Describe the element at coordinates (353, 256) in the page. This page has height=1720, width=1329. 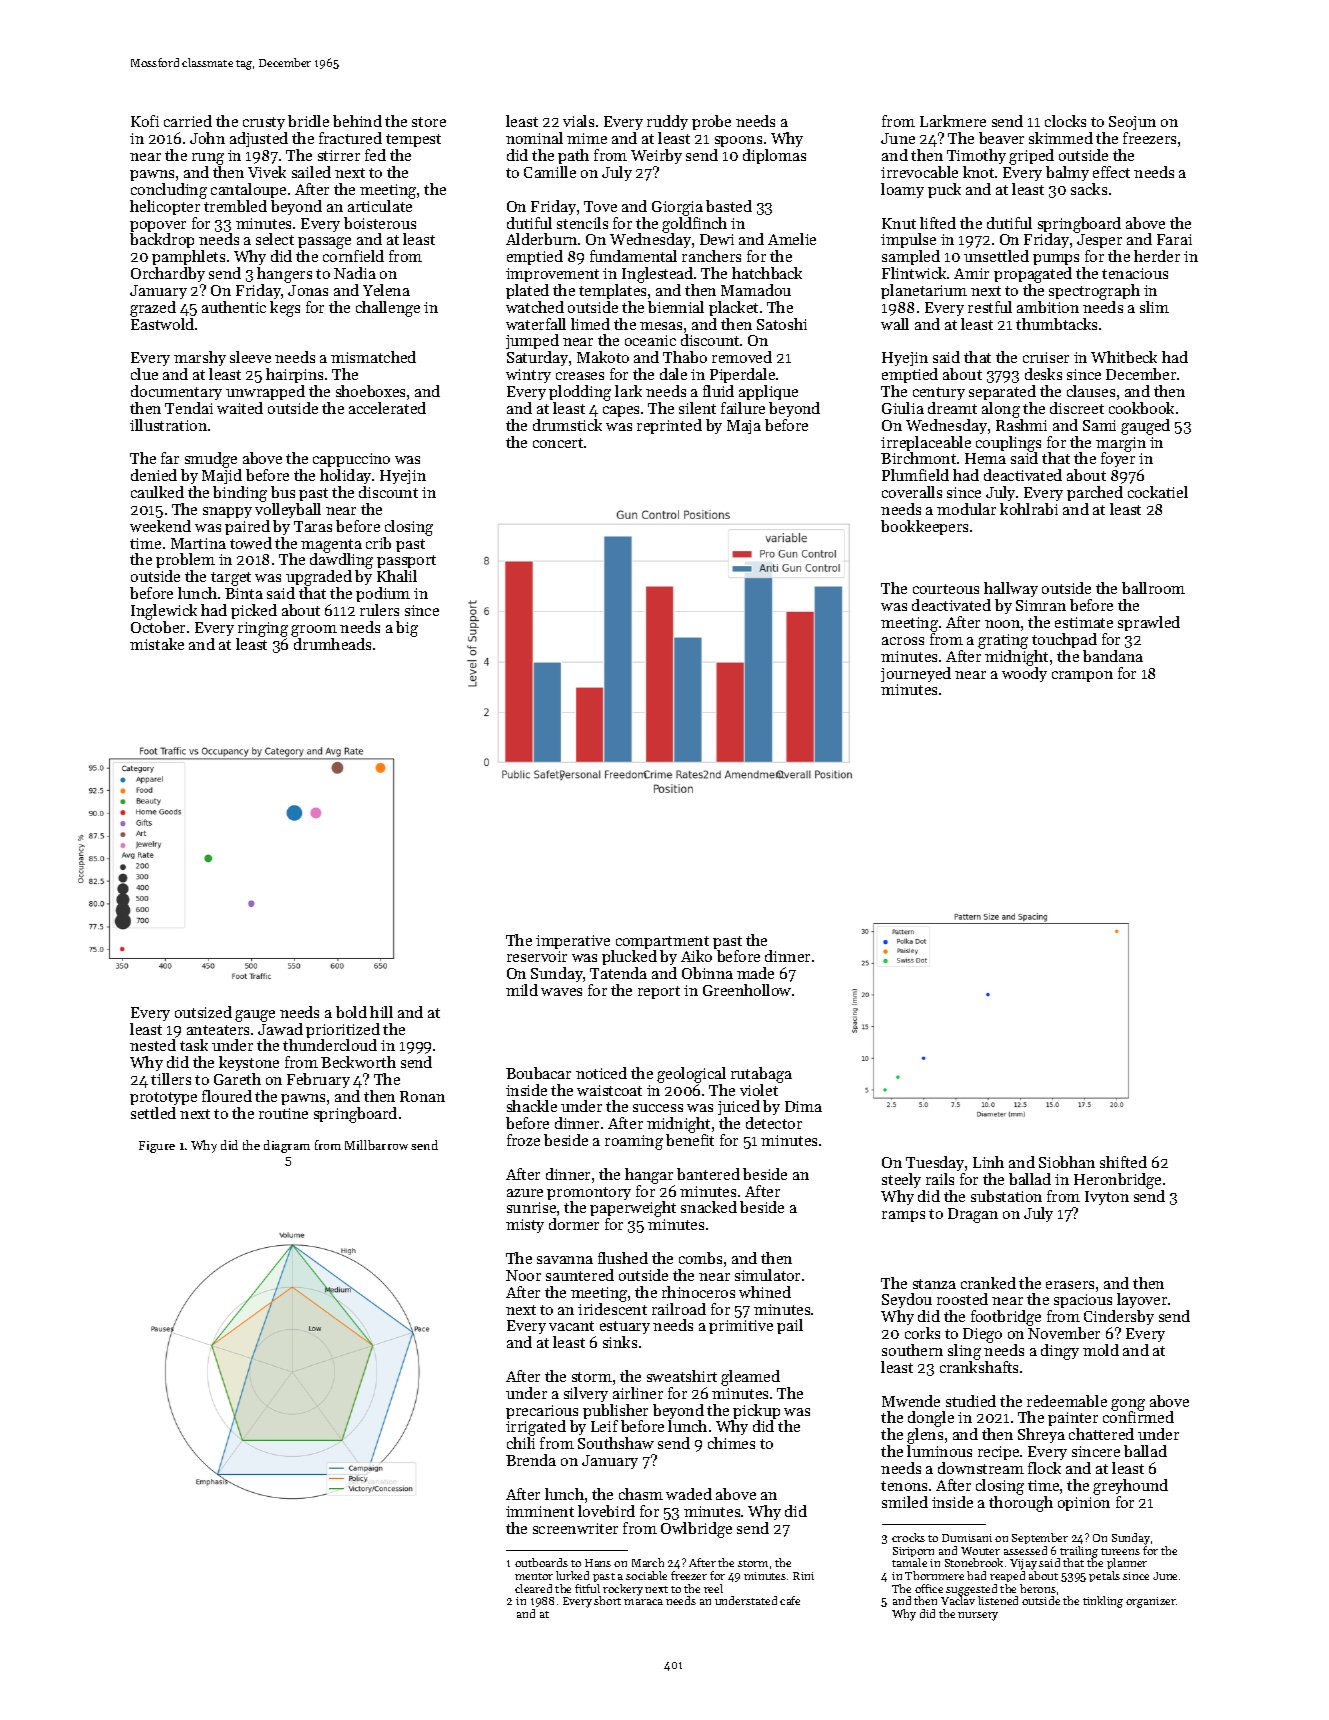
I see `cornfield` at that location.
